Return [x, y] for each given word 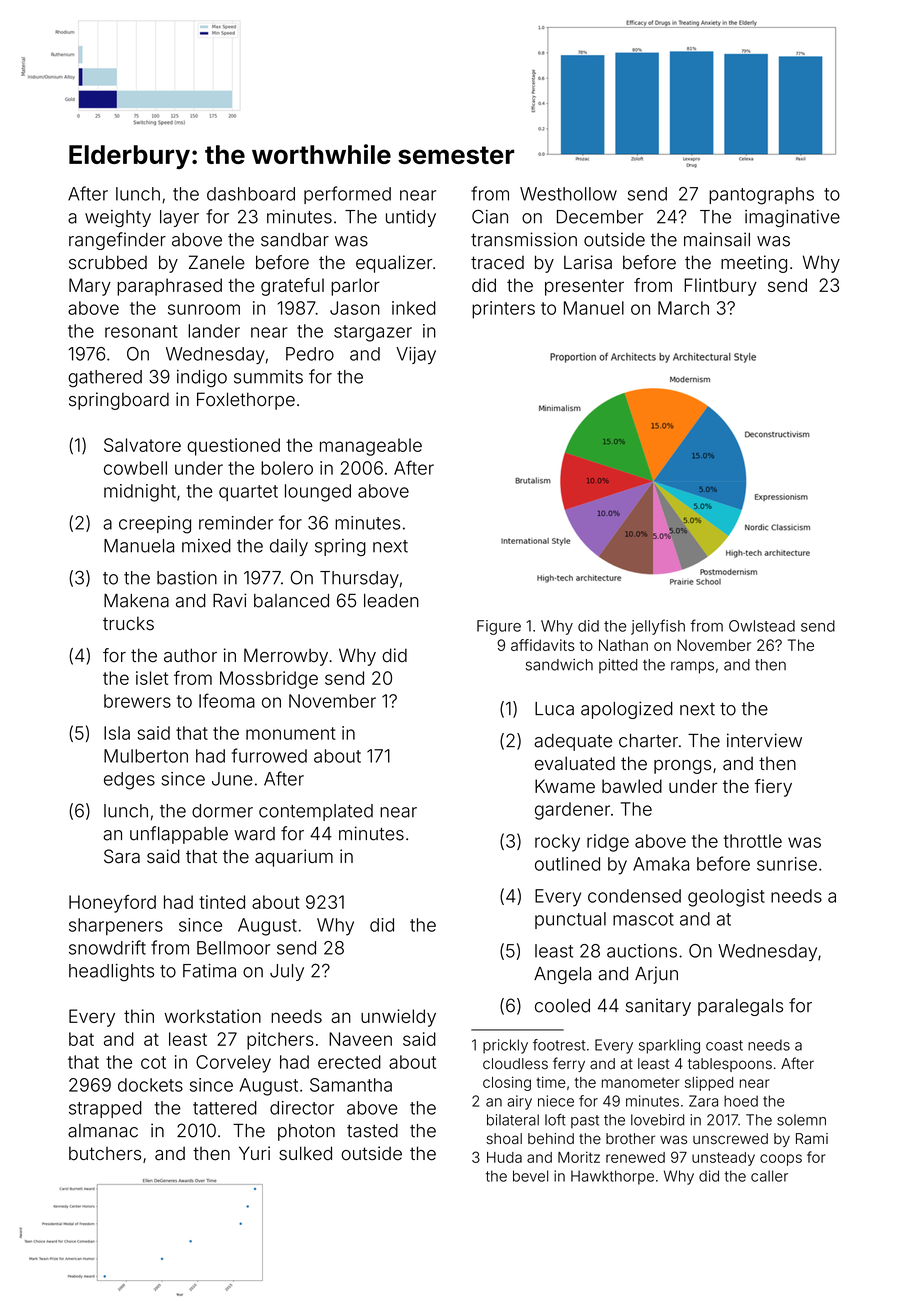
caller [769, 1176]
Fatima [209, 971]
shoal [504, 1139]
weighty [118, 219]
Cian [490, 216]
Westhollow [568, 194]
